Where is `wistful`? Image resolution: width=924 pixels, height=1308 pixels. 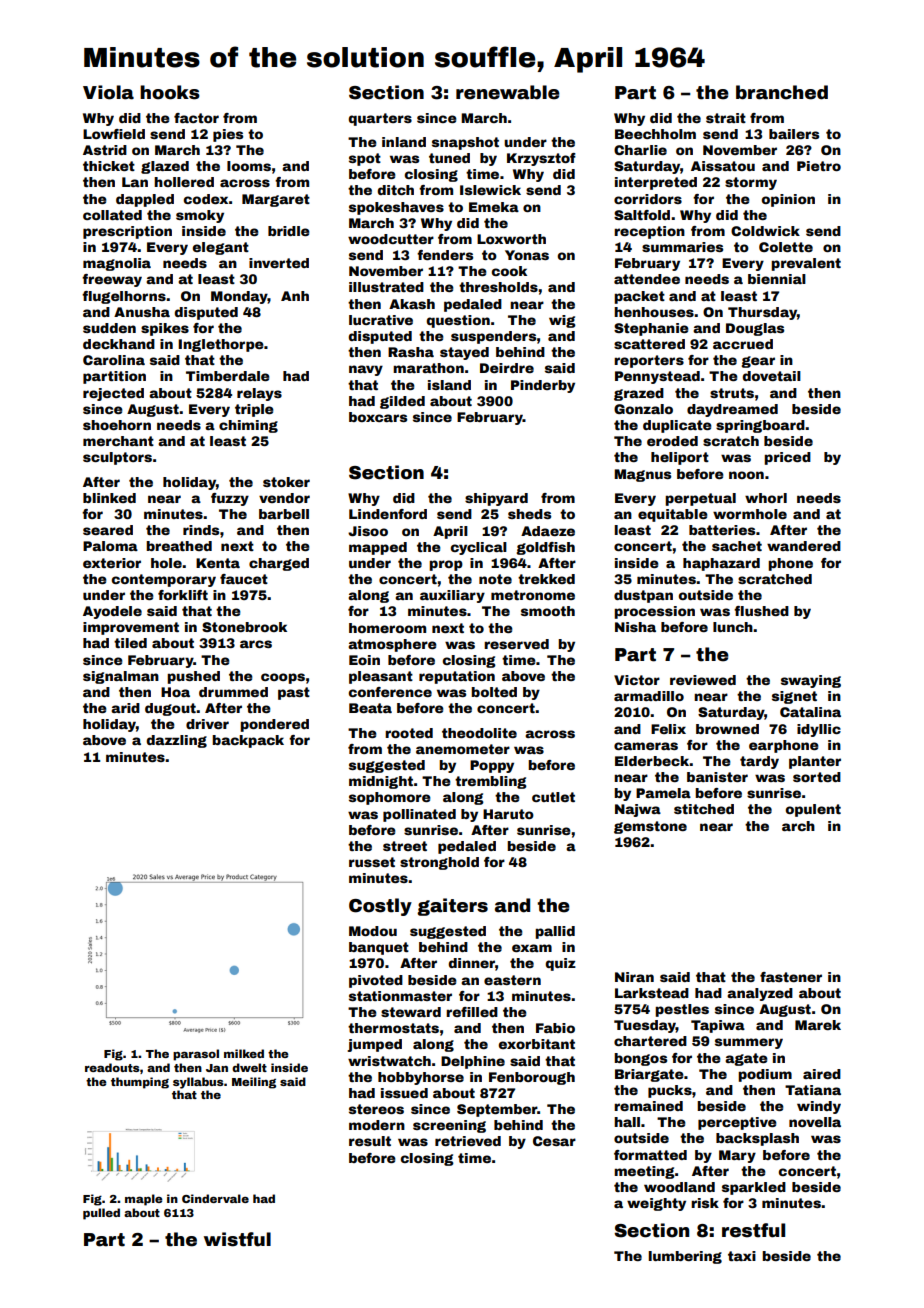 wistful is located at coordinates (237, 1239).
